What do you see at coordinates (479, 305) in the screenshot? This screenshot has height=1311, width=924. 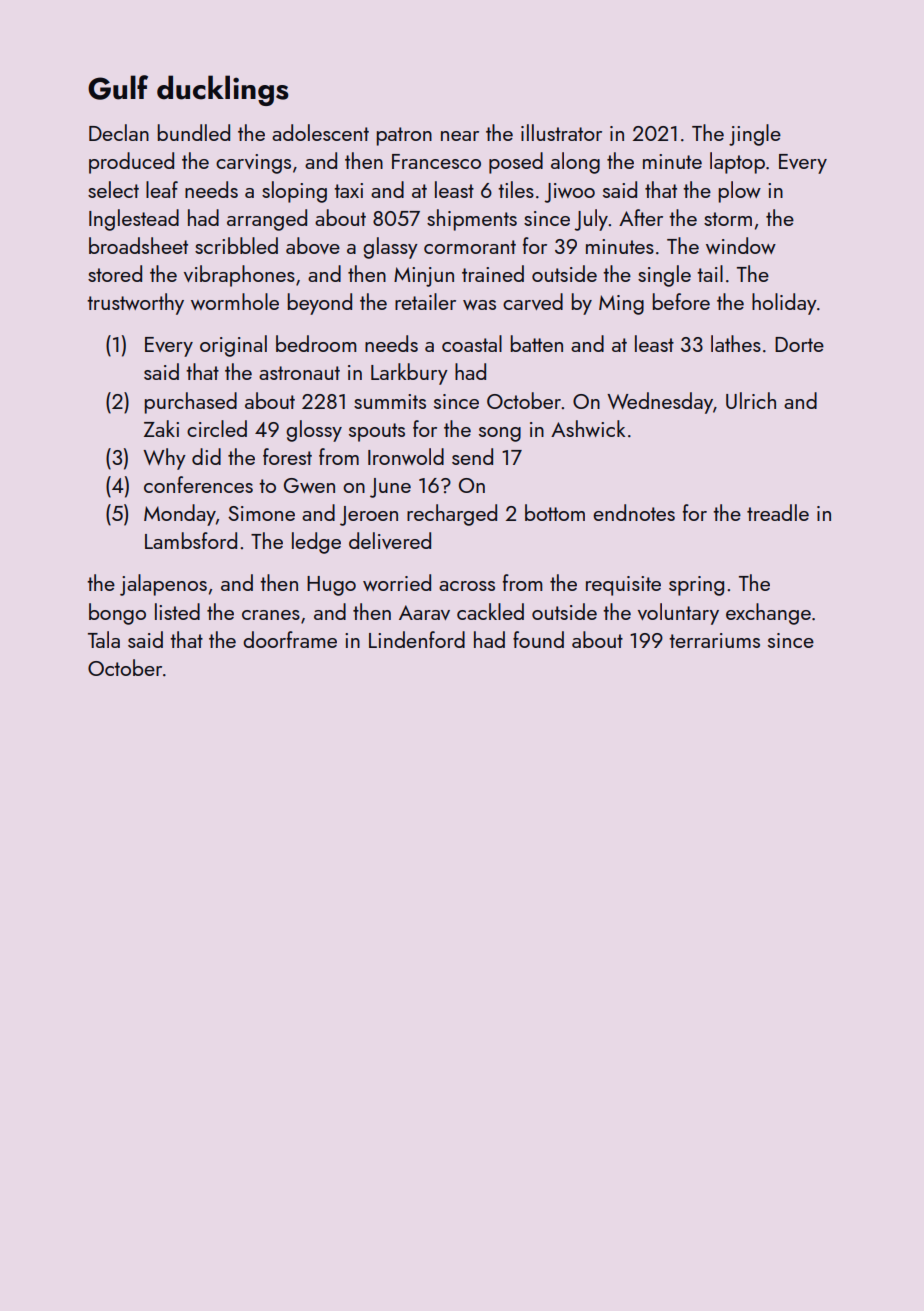 I see `was` at bounding box center [479, 305].
